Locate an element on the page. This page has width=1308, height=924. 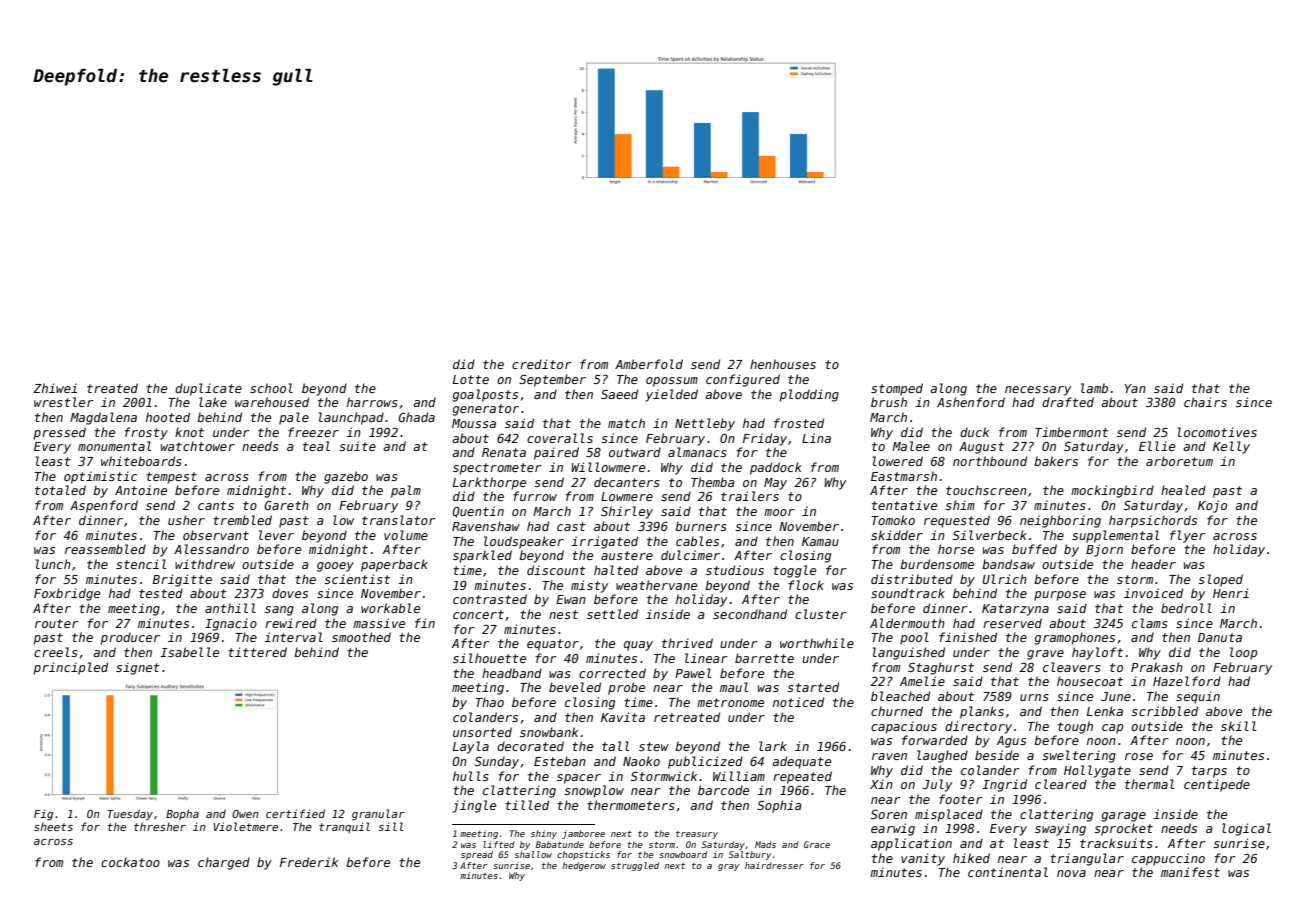
creditor is located at coordinates (542, 364).
